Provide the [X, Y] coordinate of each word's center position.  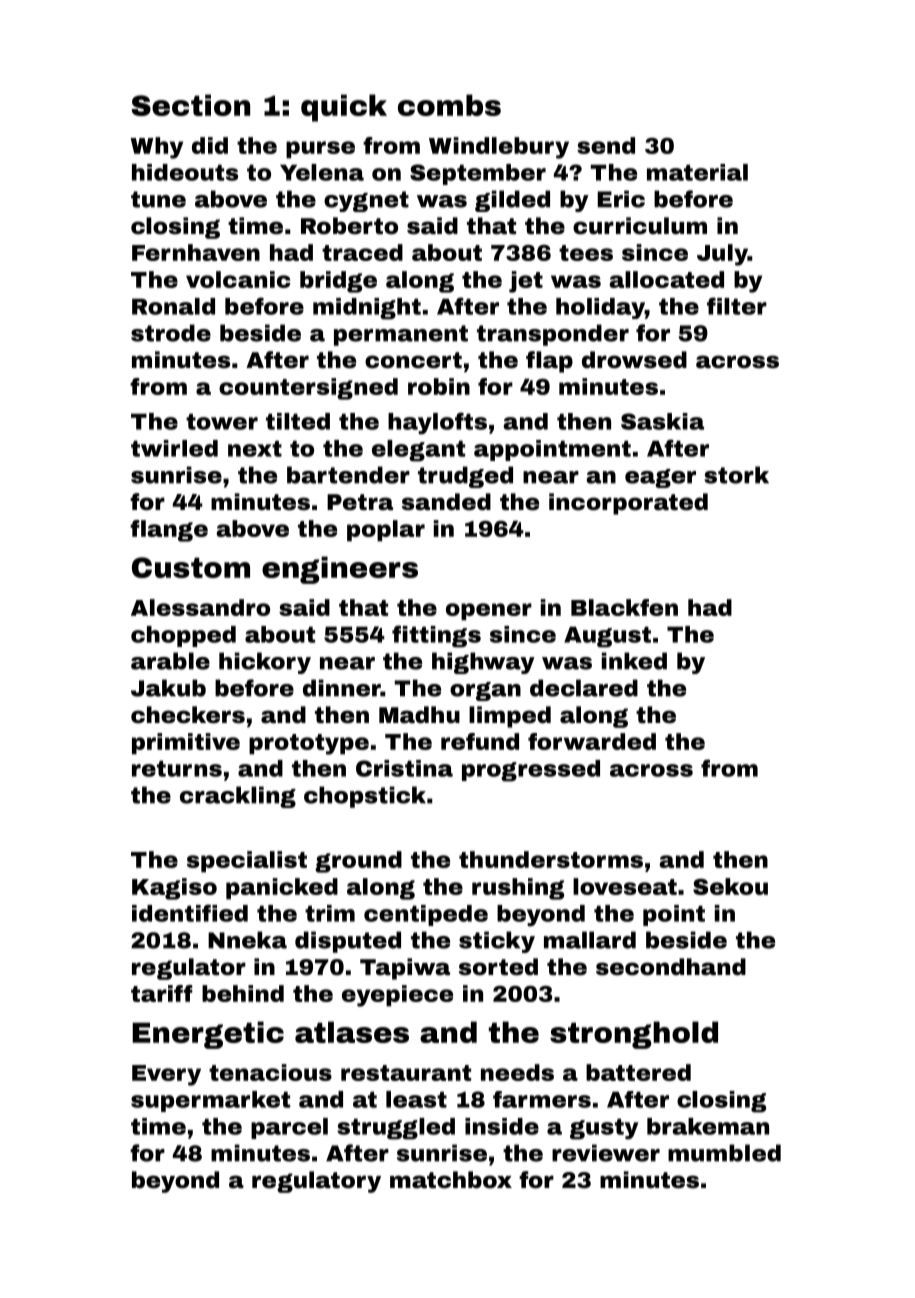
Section [191, 105]
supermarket [210, 1101]
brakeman [708, 1126]
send [606, 145]
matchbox [451, 1180]
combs [449, 105]
